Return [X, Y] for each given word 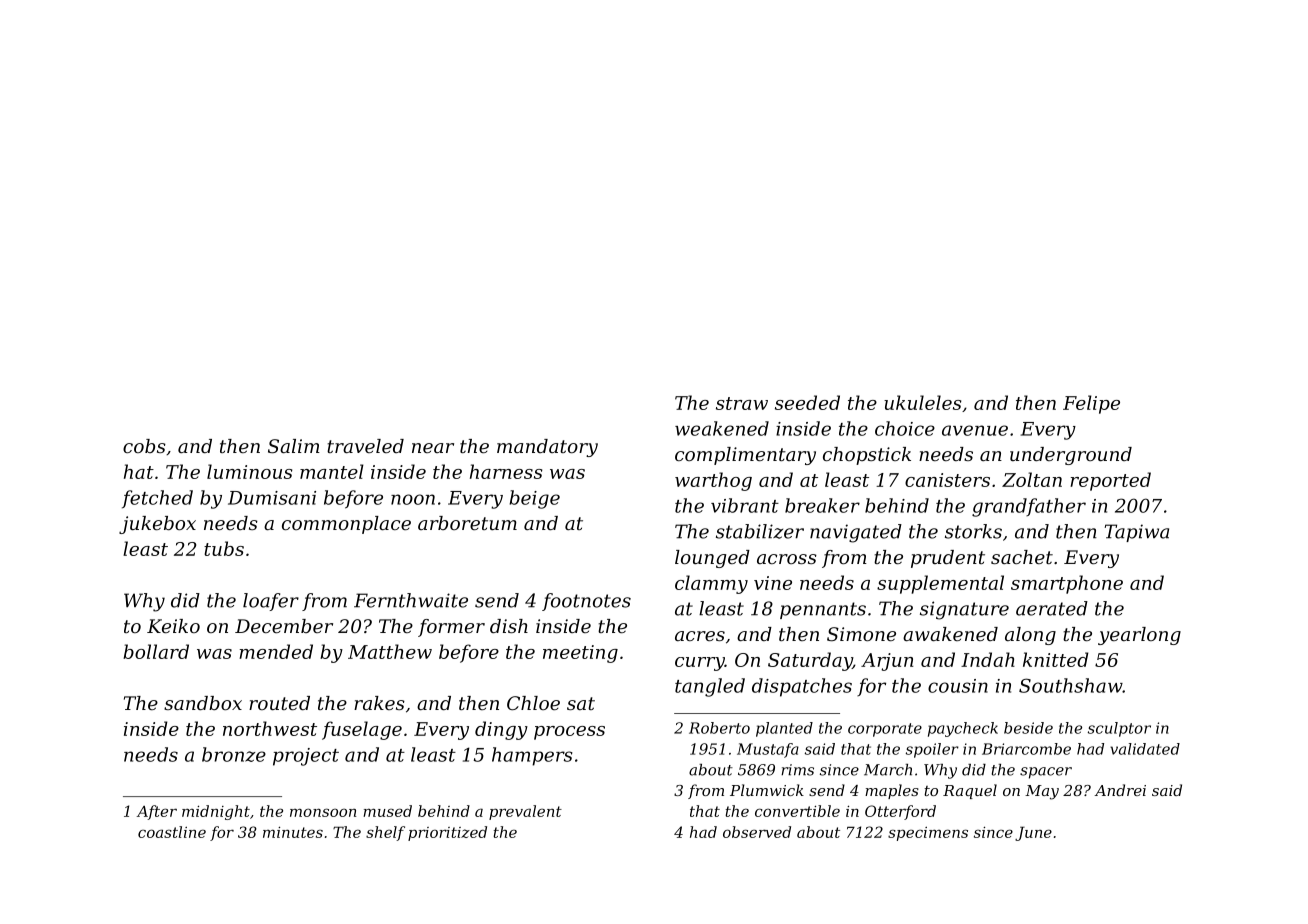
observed [757, 832]
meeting [580, 654]
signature [964, 610]
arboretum [467, 523]
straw [742, 403]
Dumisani [272, 498]
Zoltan [1032, 479]
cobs [144, 446]
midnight [216, 812]
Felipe [1091, 404]
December [284, 626]
